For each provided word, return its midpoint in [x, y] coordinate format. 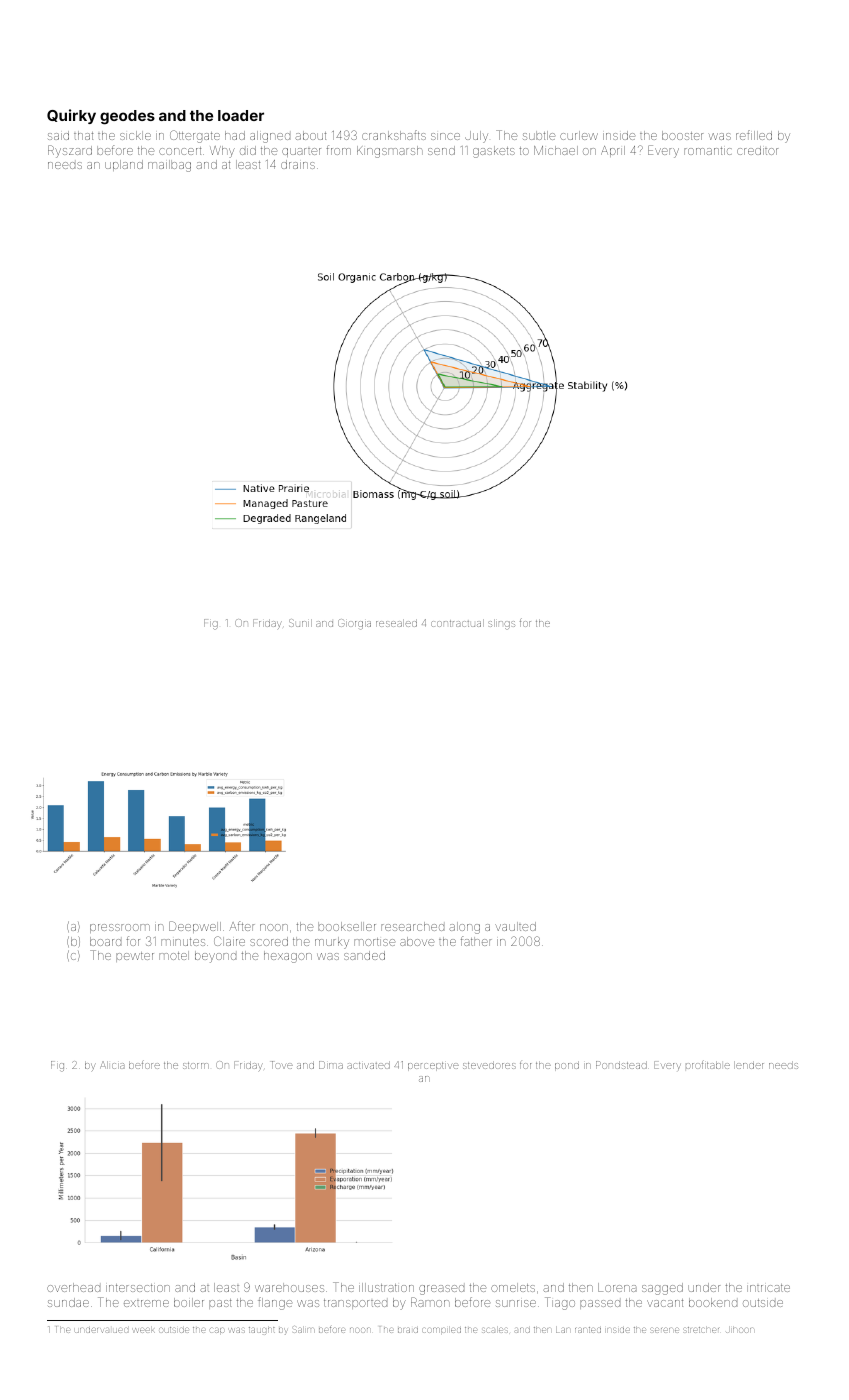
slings [501, 624]
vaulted [515, 926]
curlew [579, 135]
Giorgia [354, 624]
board [105, 941]
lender [749, 1065]
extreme [146, 1303]
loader [241, 115]
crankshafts [394, 135]
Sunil [300, 623]
